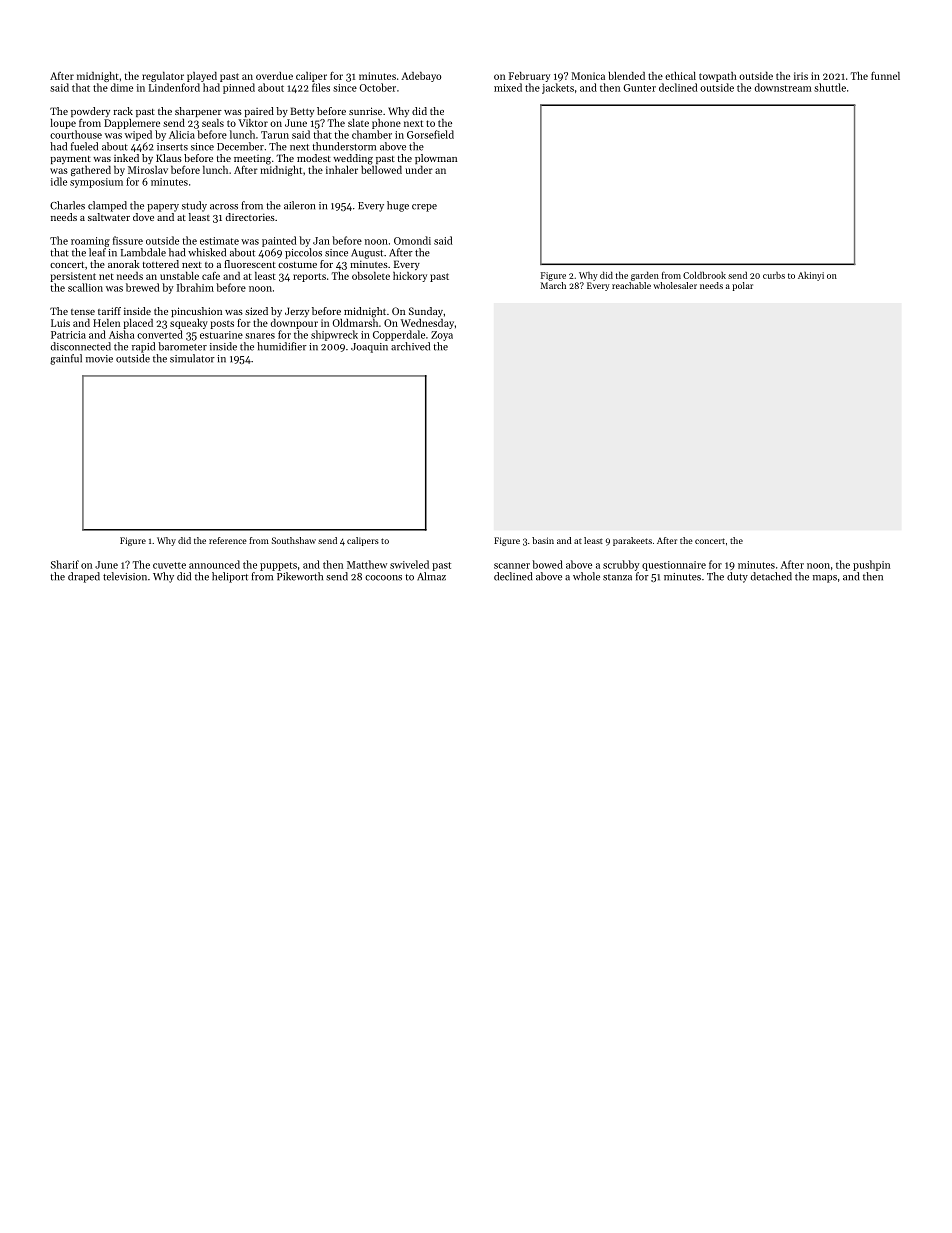 This image has width=952, height=1233. I want to click on gainful, so click(66, 359).
